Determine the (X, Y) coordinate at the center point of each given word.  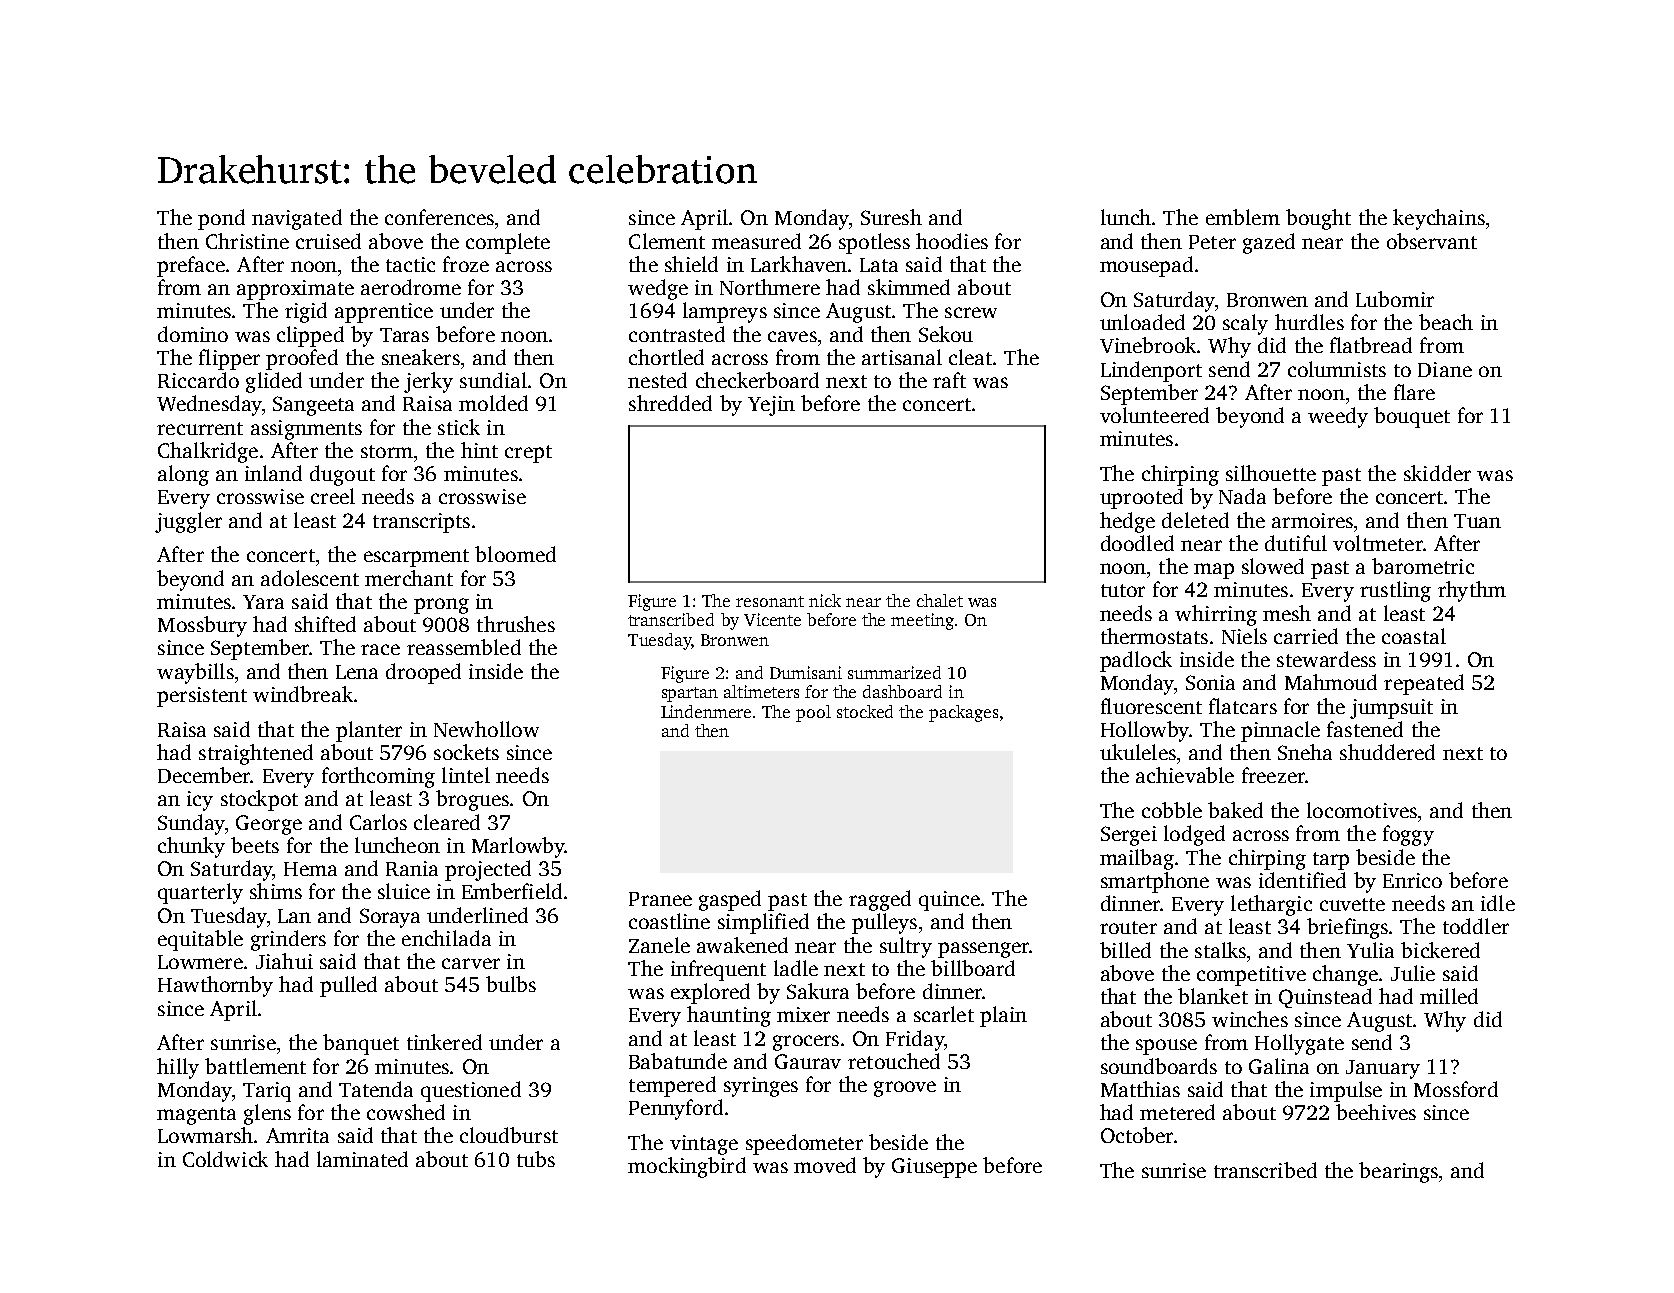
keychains (1439, 219)
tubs (536, 1159)
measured (756, 241)
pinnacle (1280, 731)
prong (441, 606)
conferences (439, 217)
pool (813, 713)
